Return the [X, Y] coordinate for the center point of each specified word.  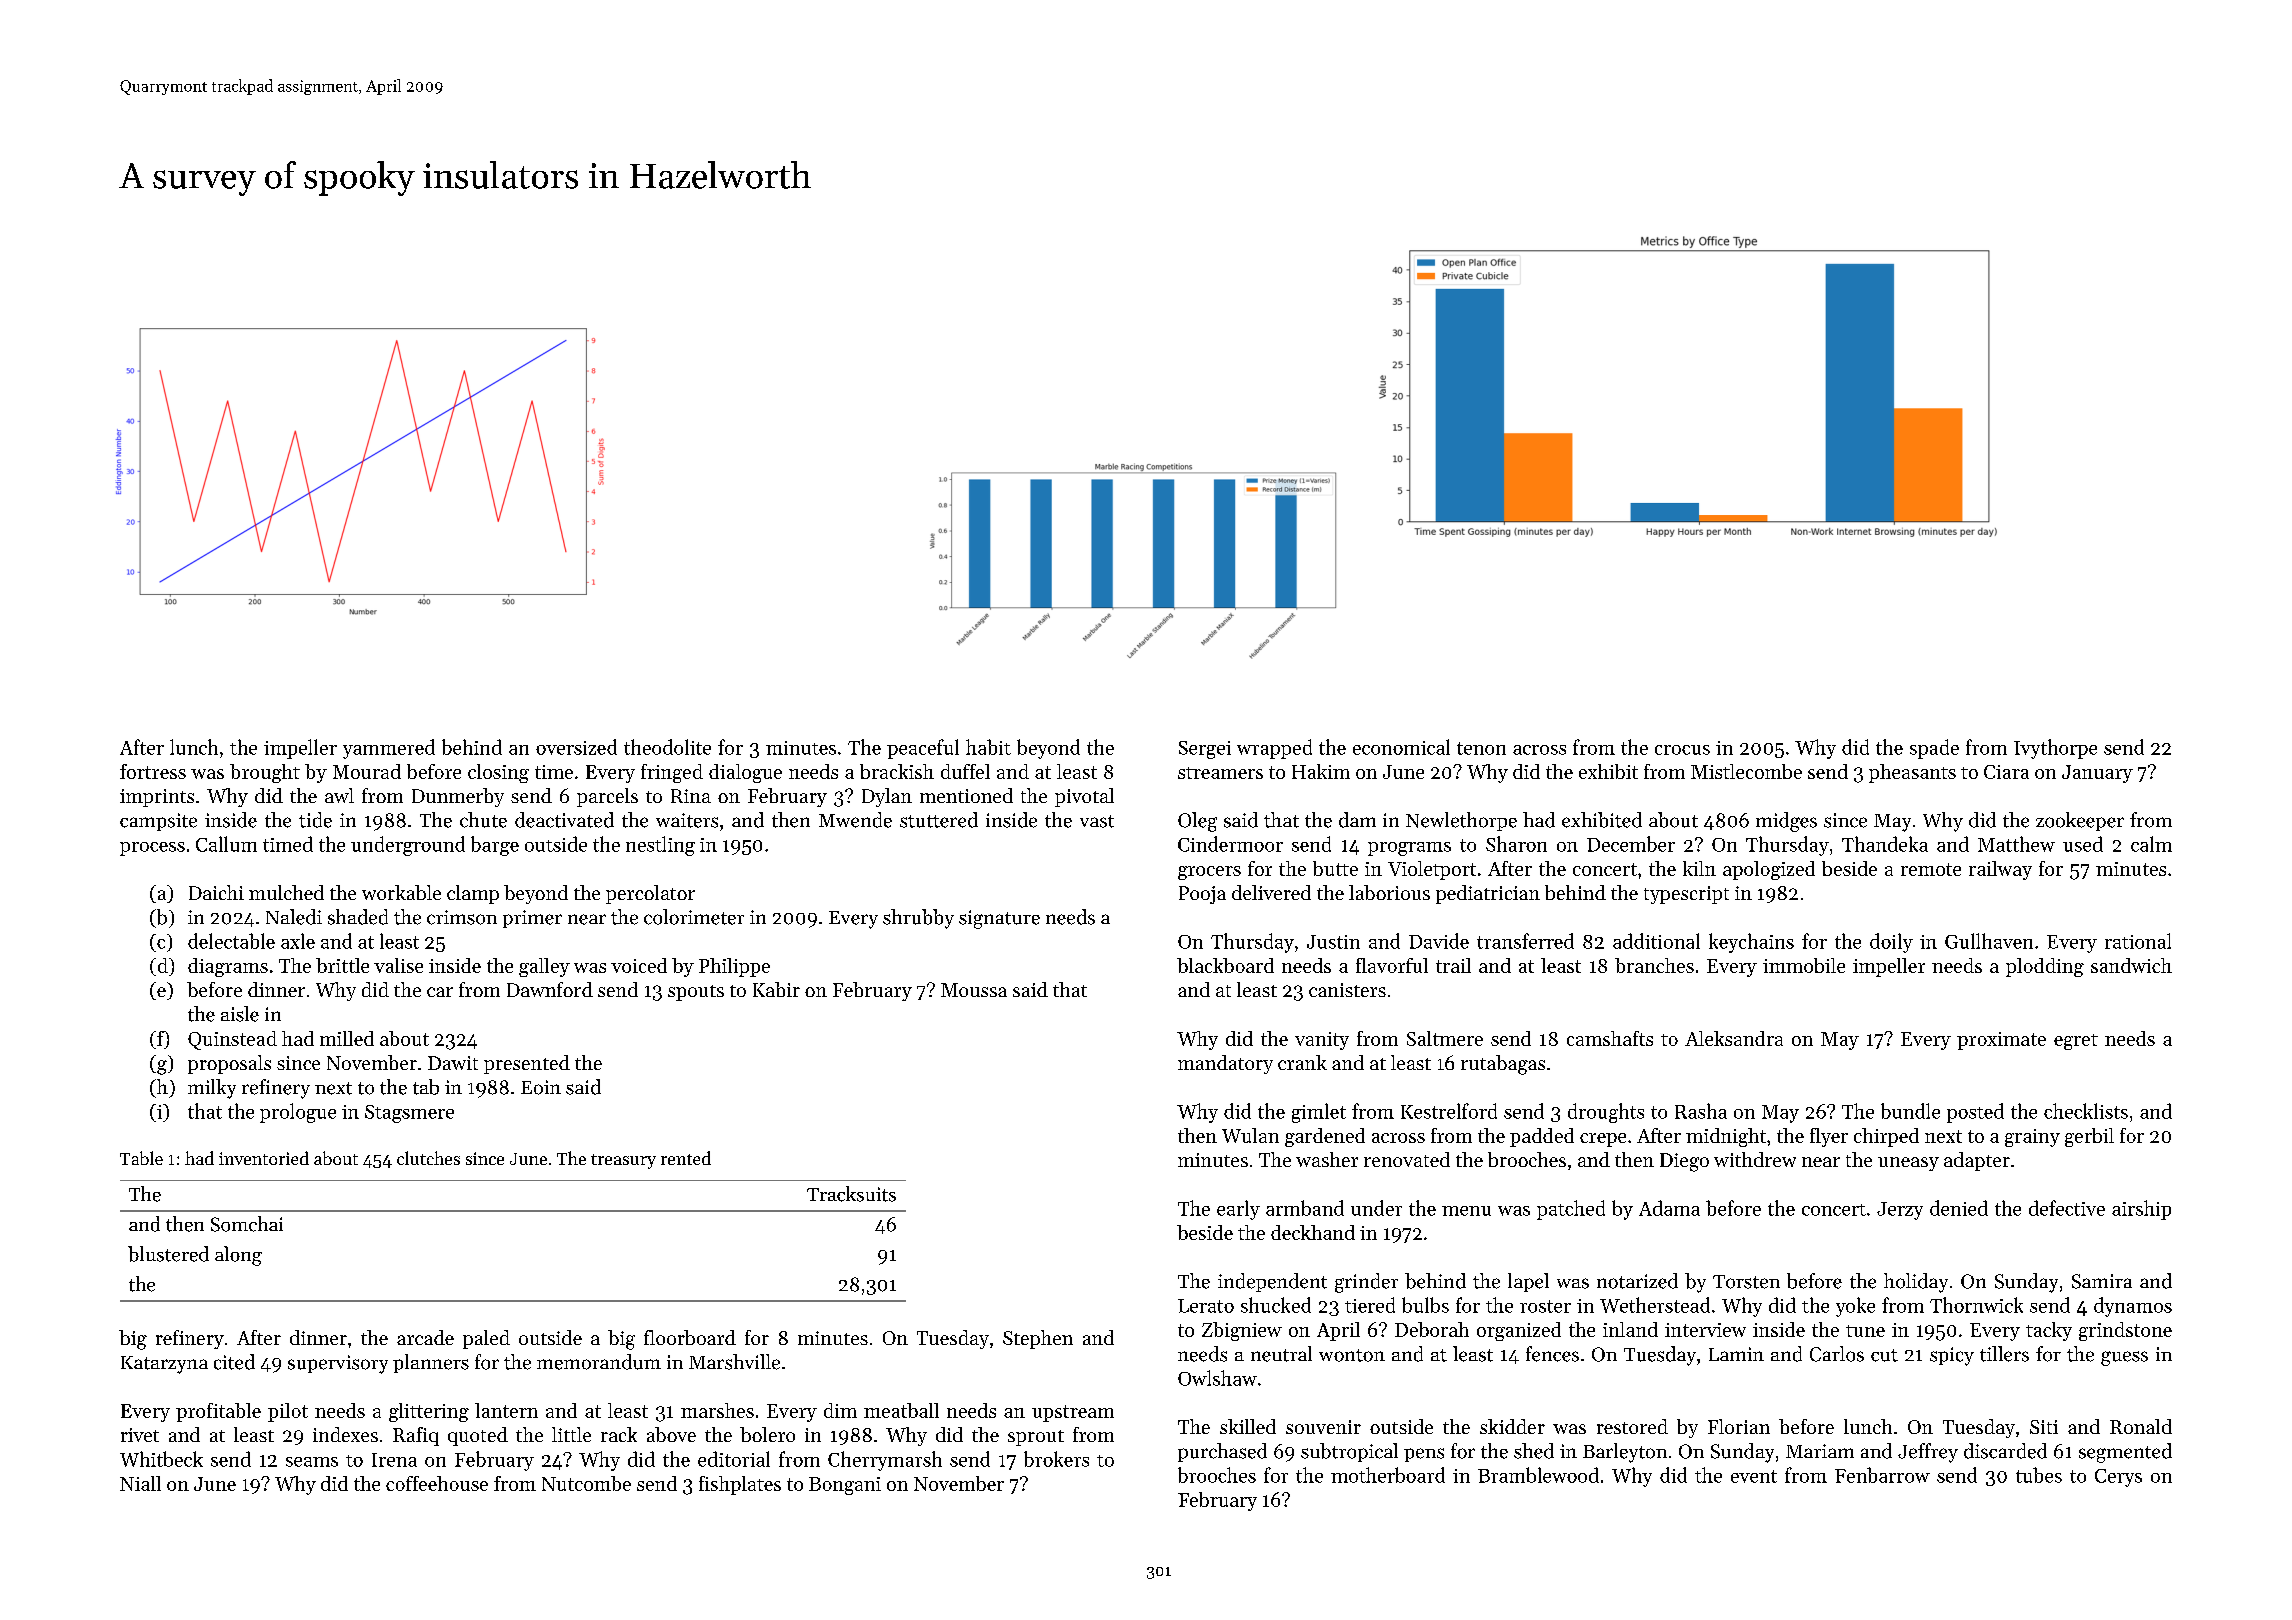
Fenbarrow [1882, 1475]
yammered [389, 749]
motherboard [1388, 1475]
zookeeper [2080, 821]
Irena [394, 1460]
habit [988, 747]
